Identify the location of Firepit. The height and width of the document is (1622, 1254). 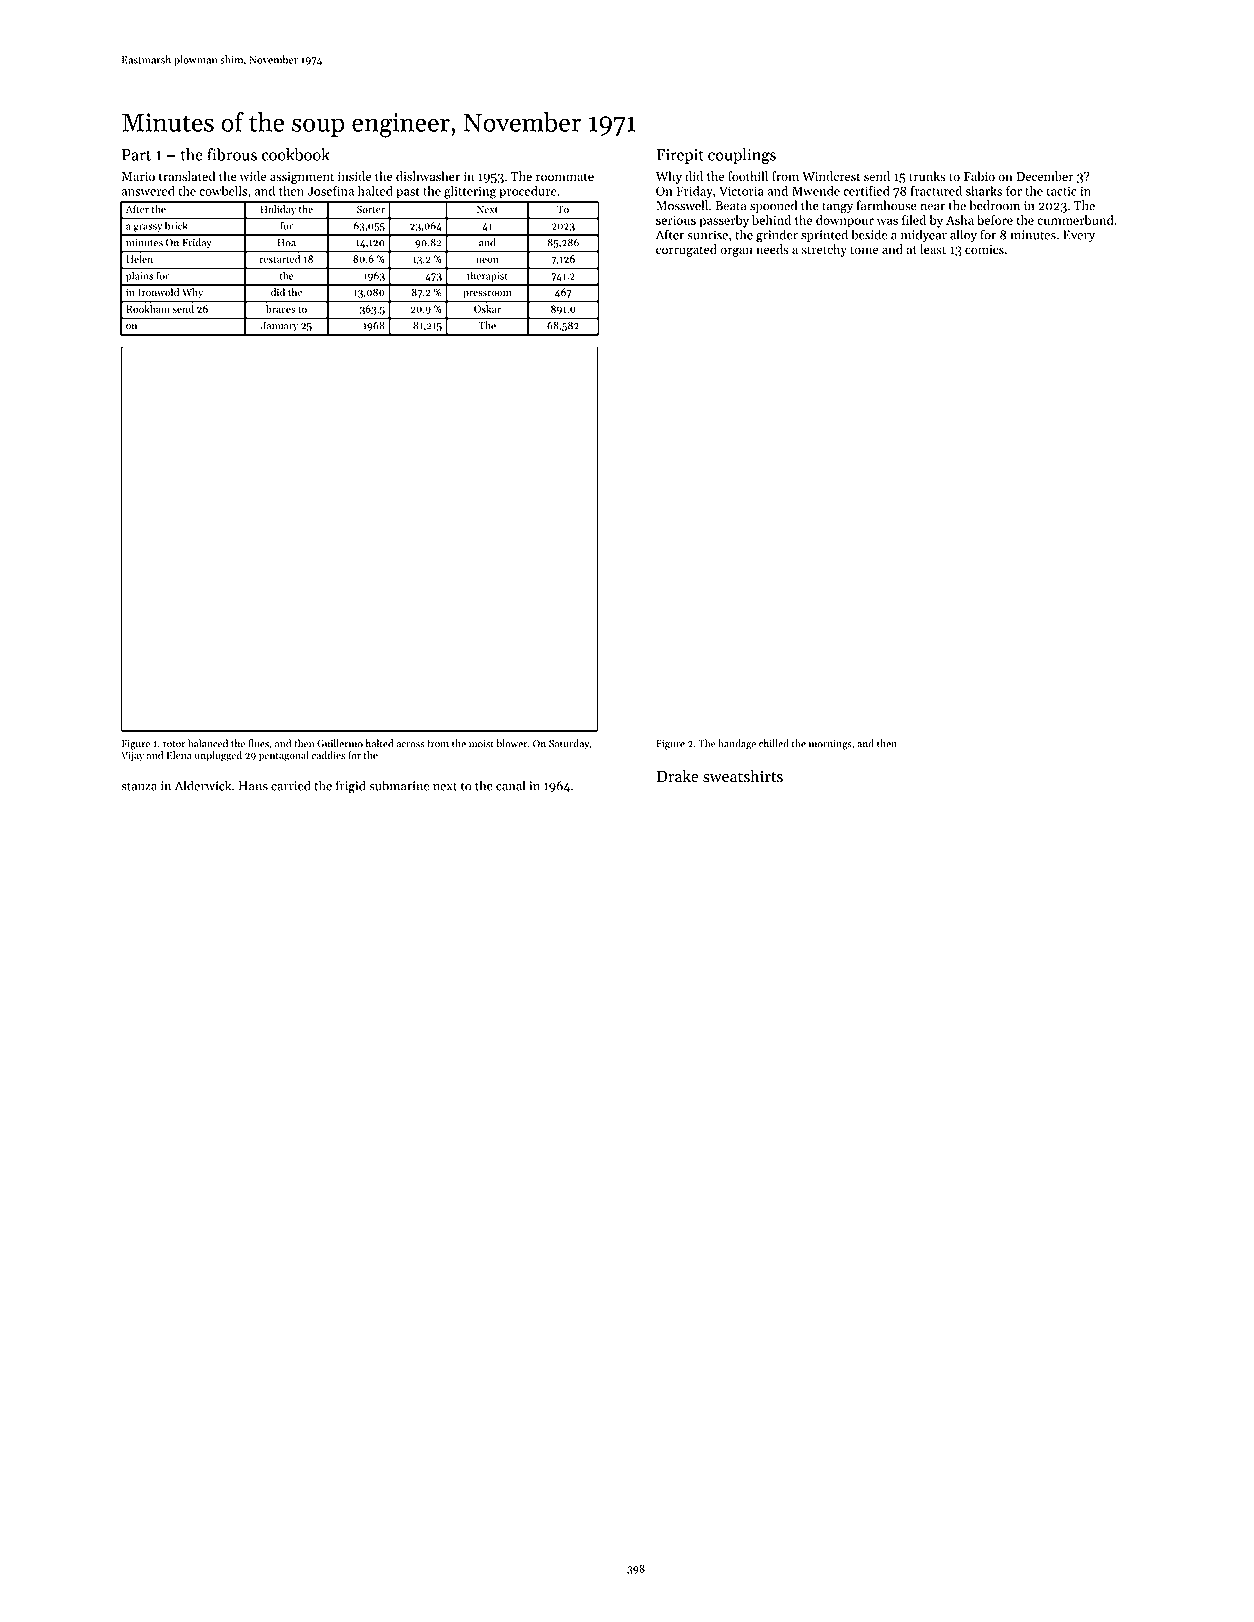
(680, 156).
